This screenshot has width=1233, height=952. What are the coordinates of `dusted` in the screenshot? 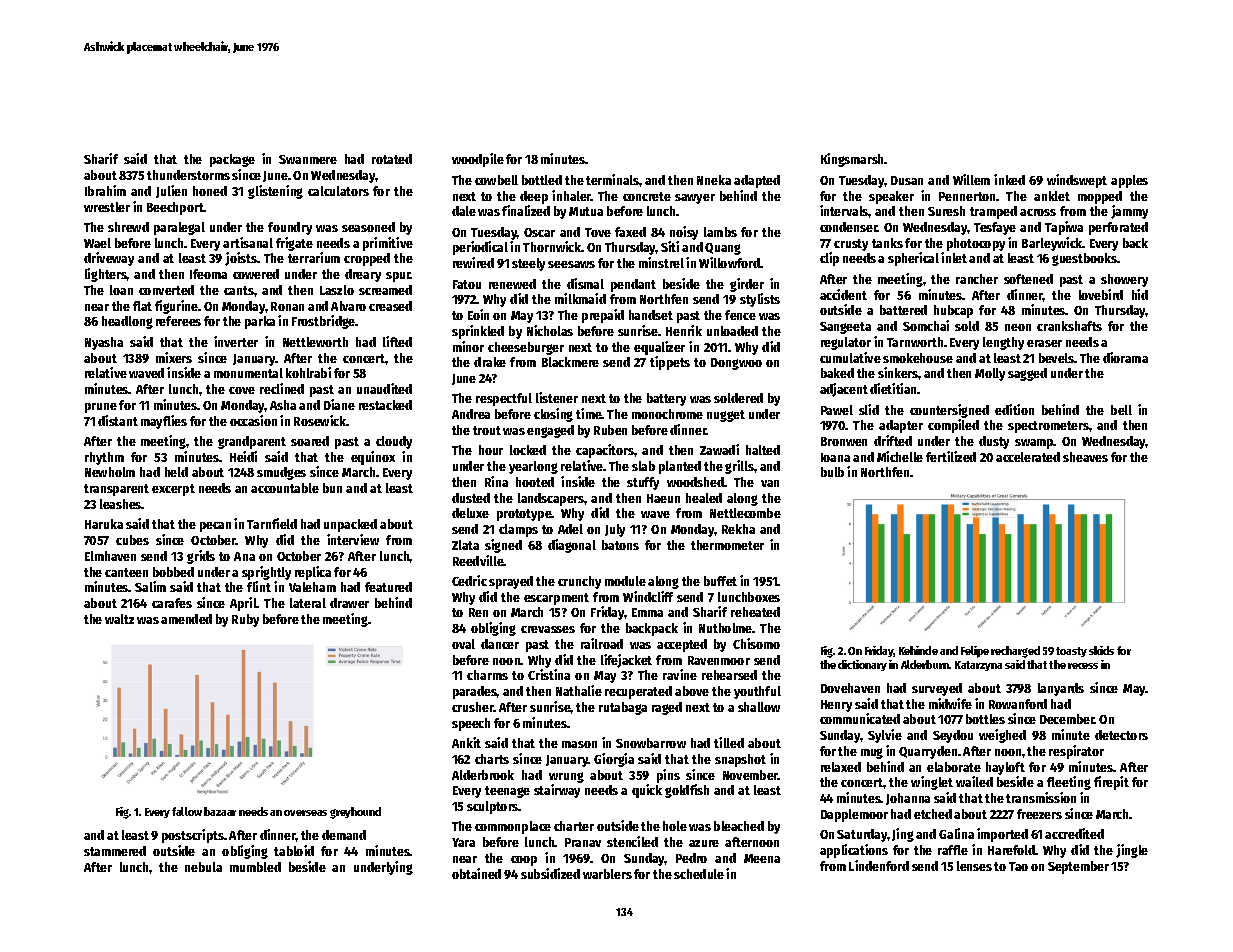 It's located at (471, 498).
